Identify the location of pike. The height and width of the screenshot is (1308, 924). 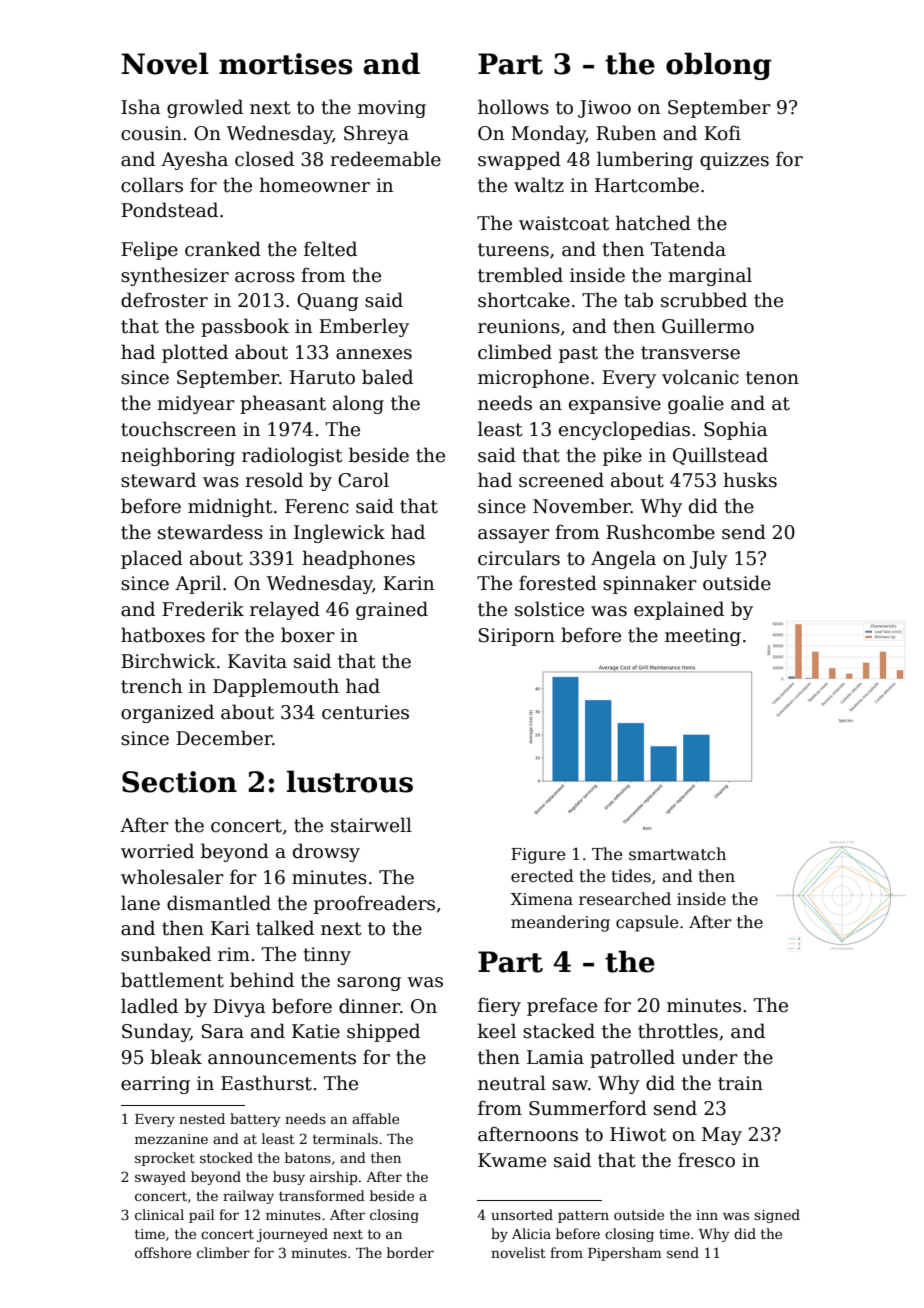
(622, 456).
